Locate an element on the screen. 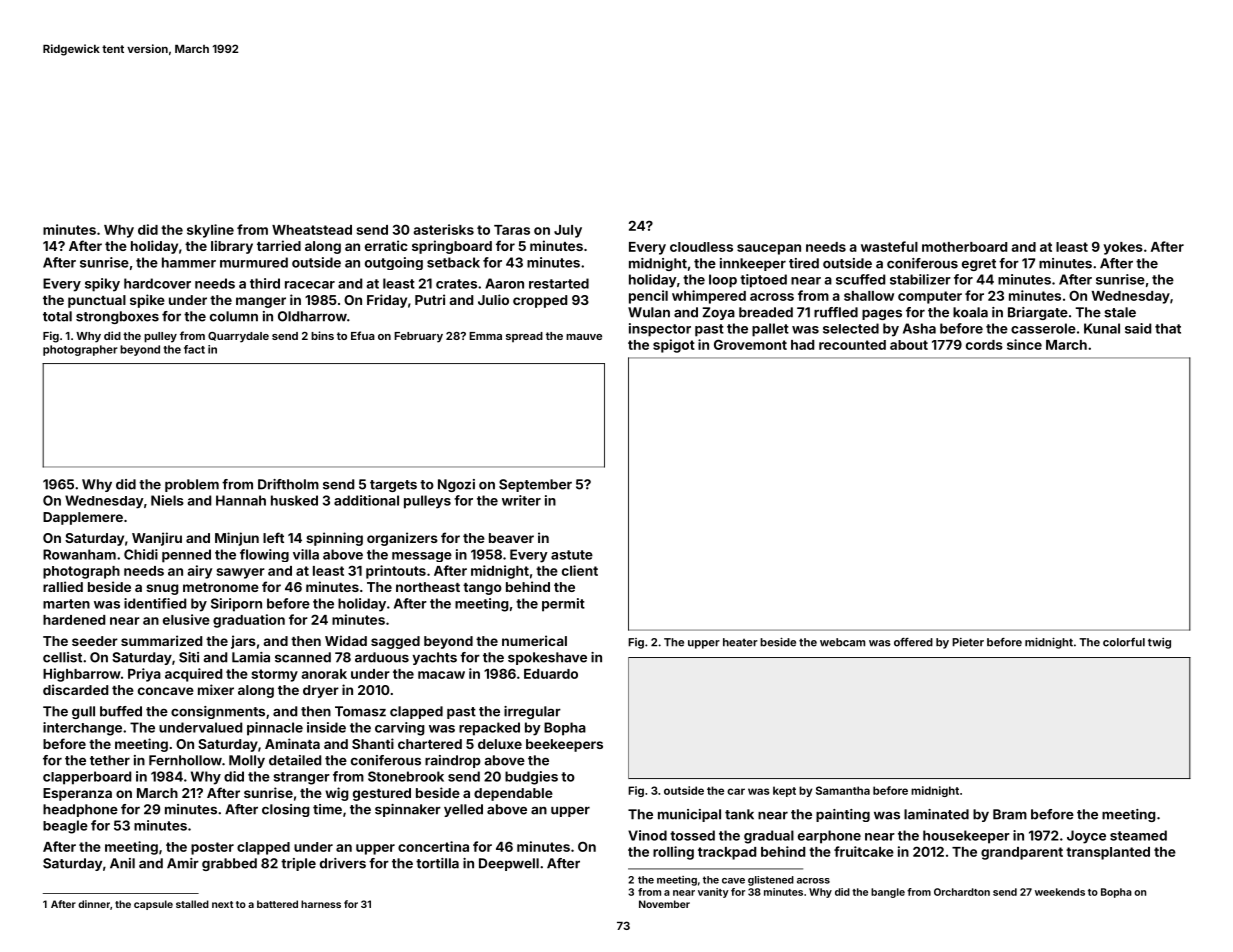  about is located at coordinates (909, 345).
